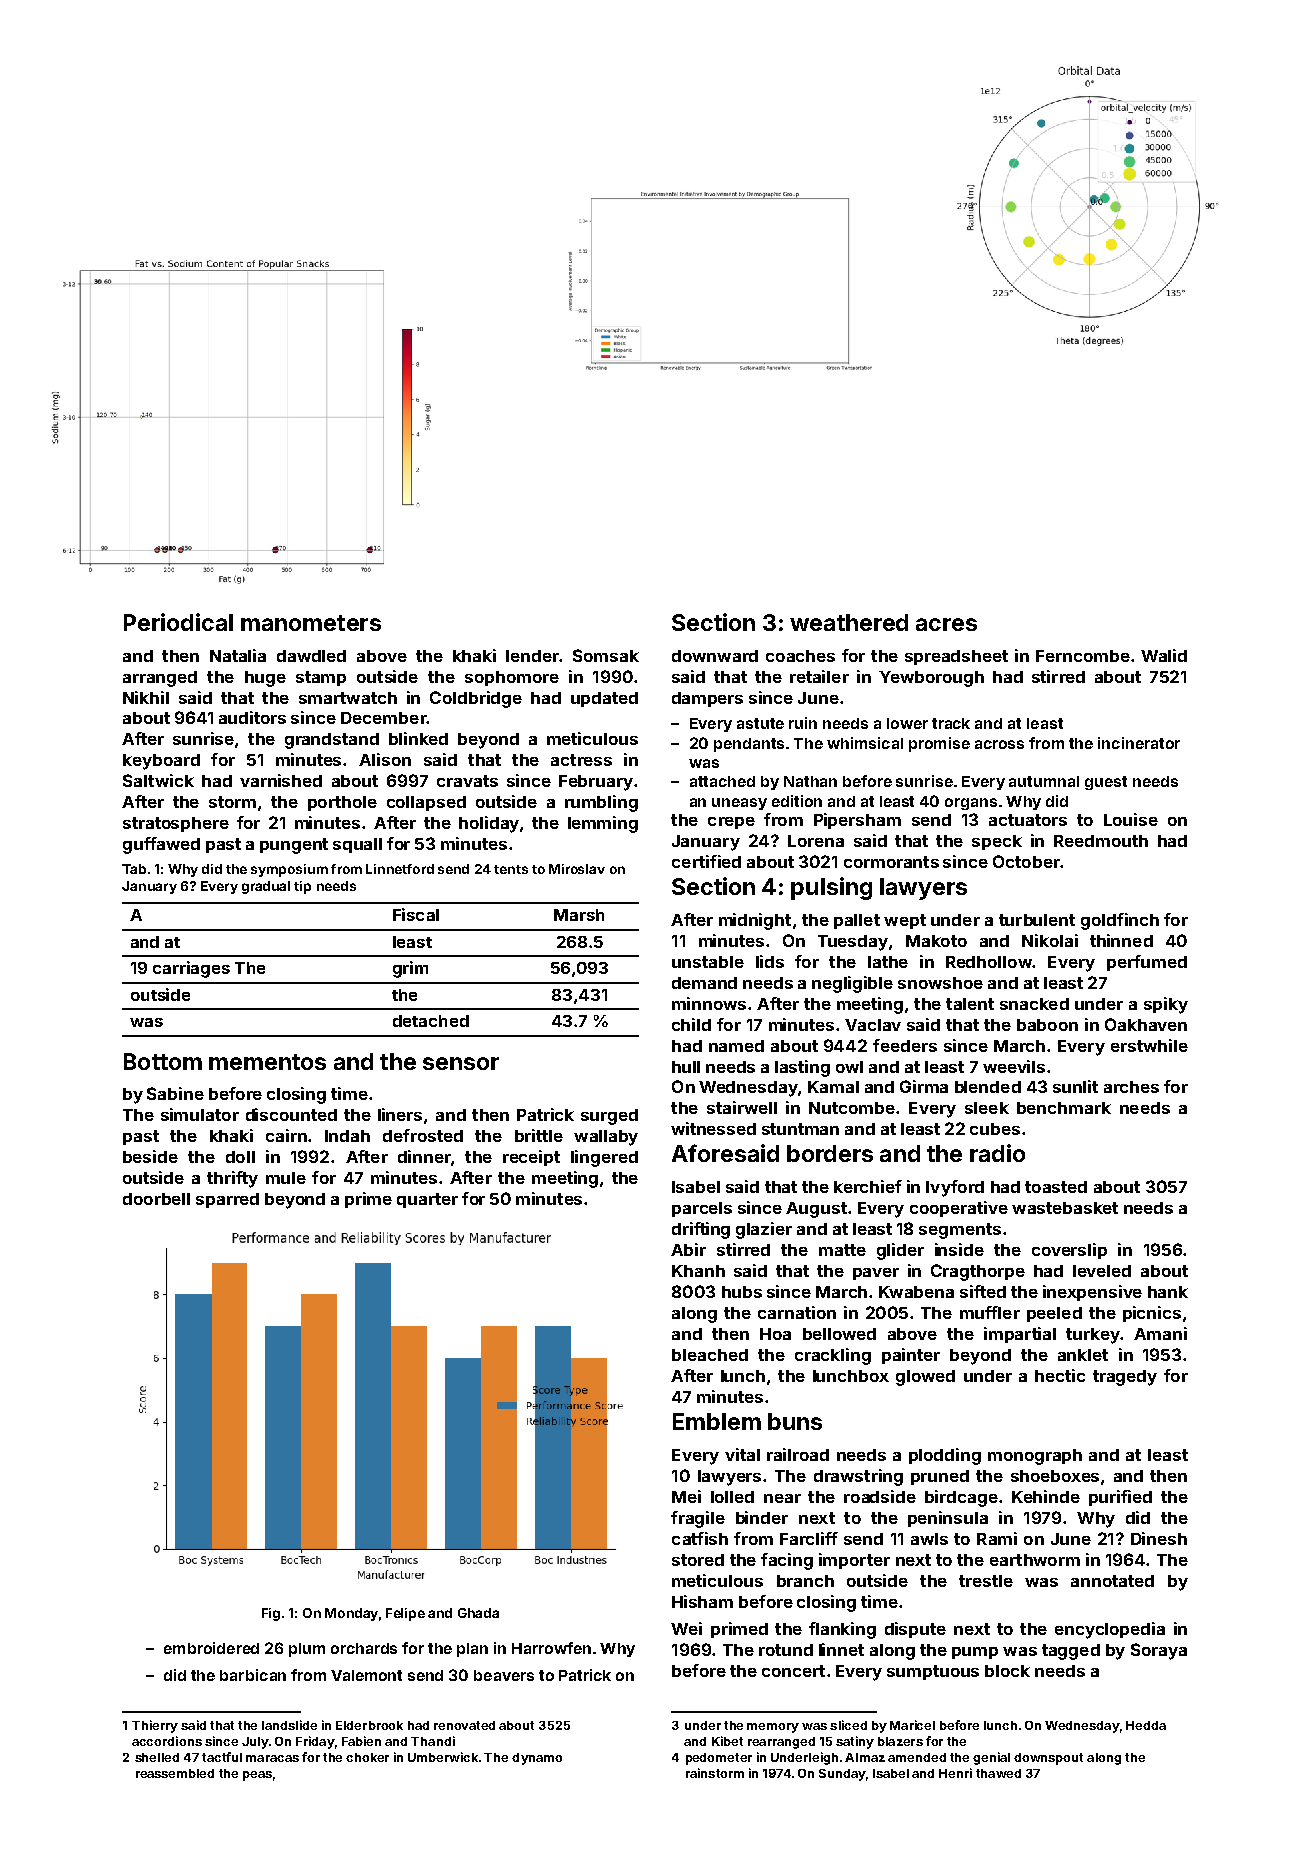  Describe the element at coordinates (366, 1675) in the screenshot. I see `Valemont` at that location.
